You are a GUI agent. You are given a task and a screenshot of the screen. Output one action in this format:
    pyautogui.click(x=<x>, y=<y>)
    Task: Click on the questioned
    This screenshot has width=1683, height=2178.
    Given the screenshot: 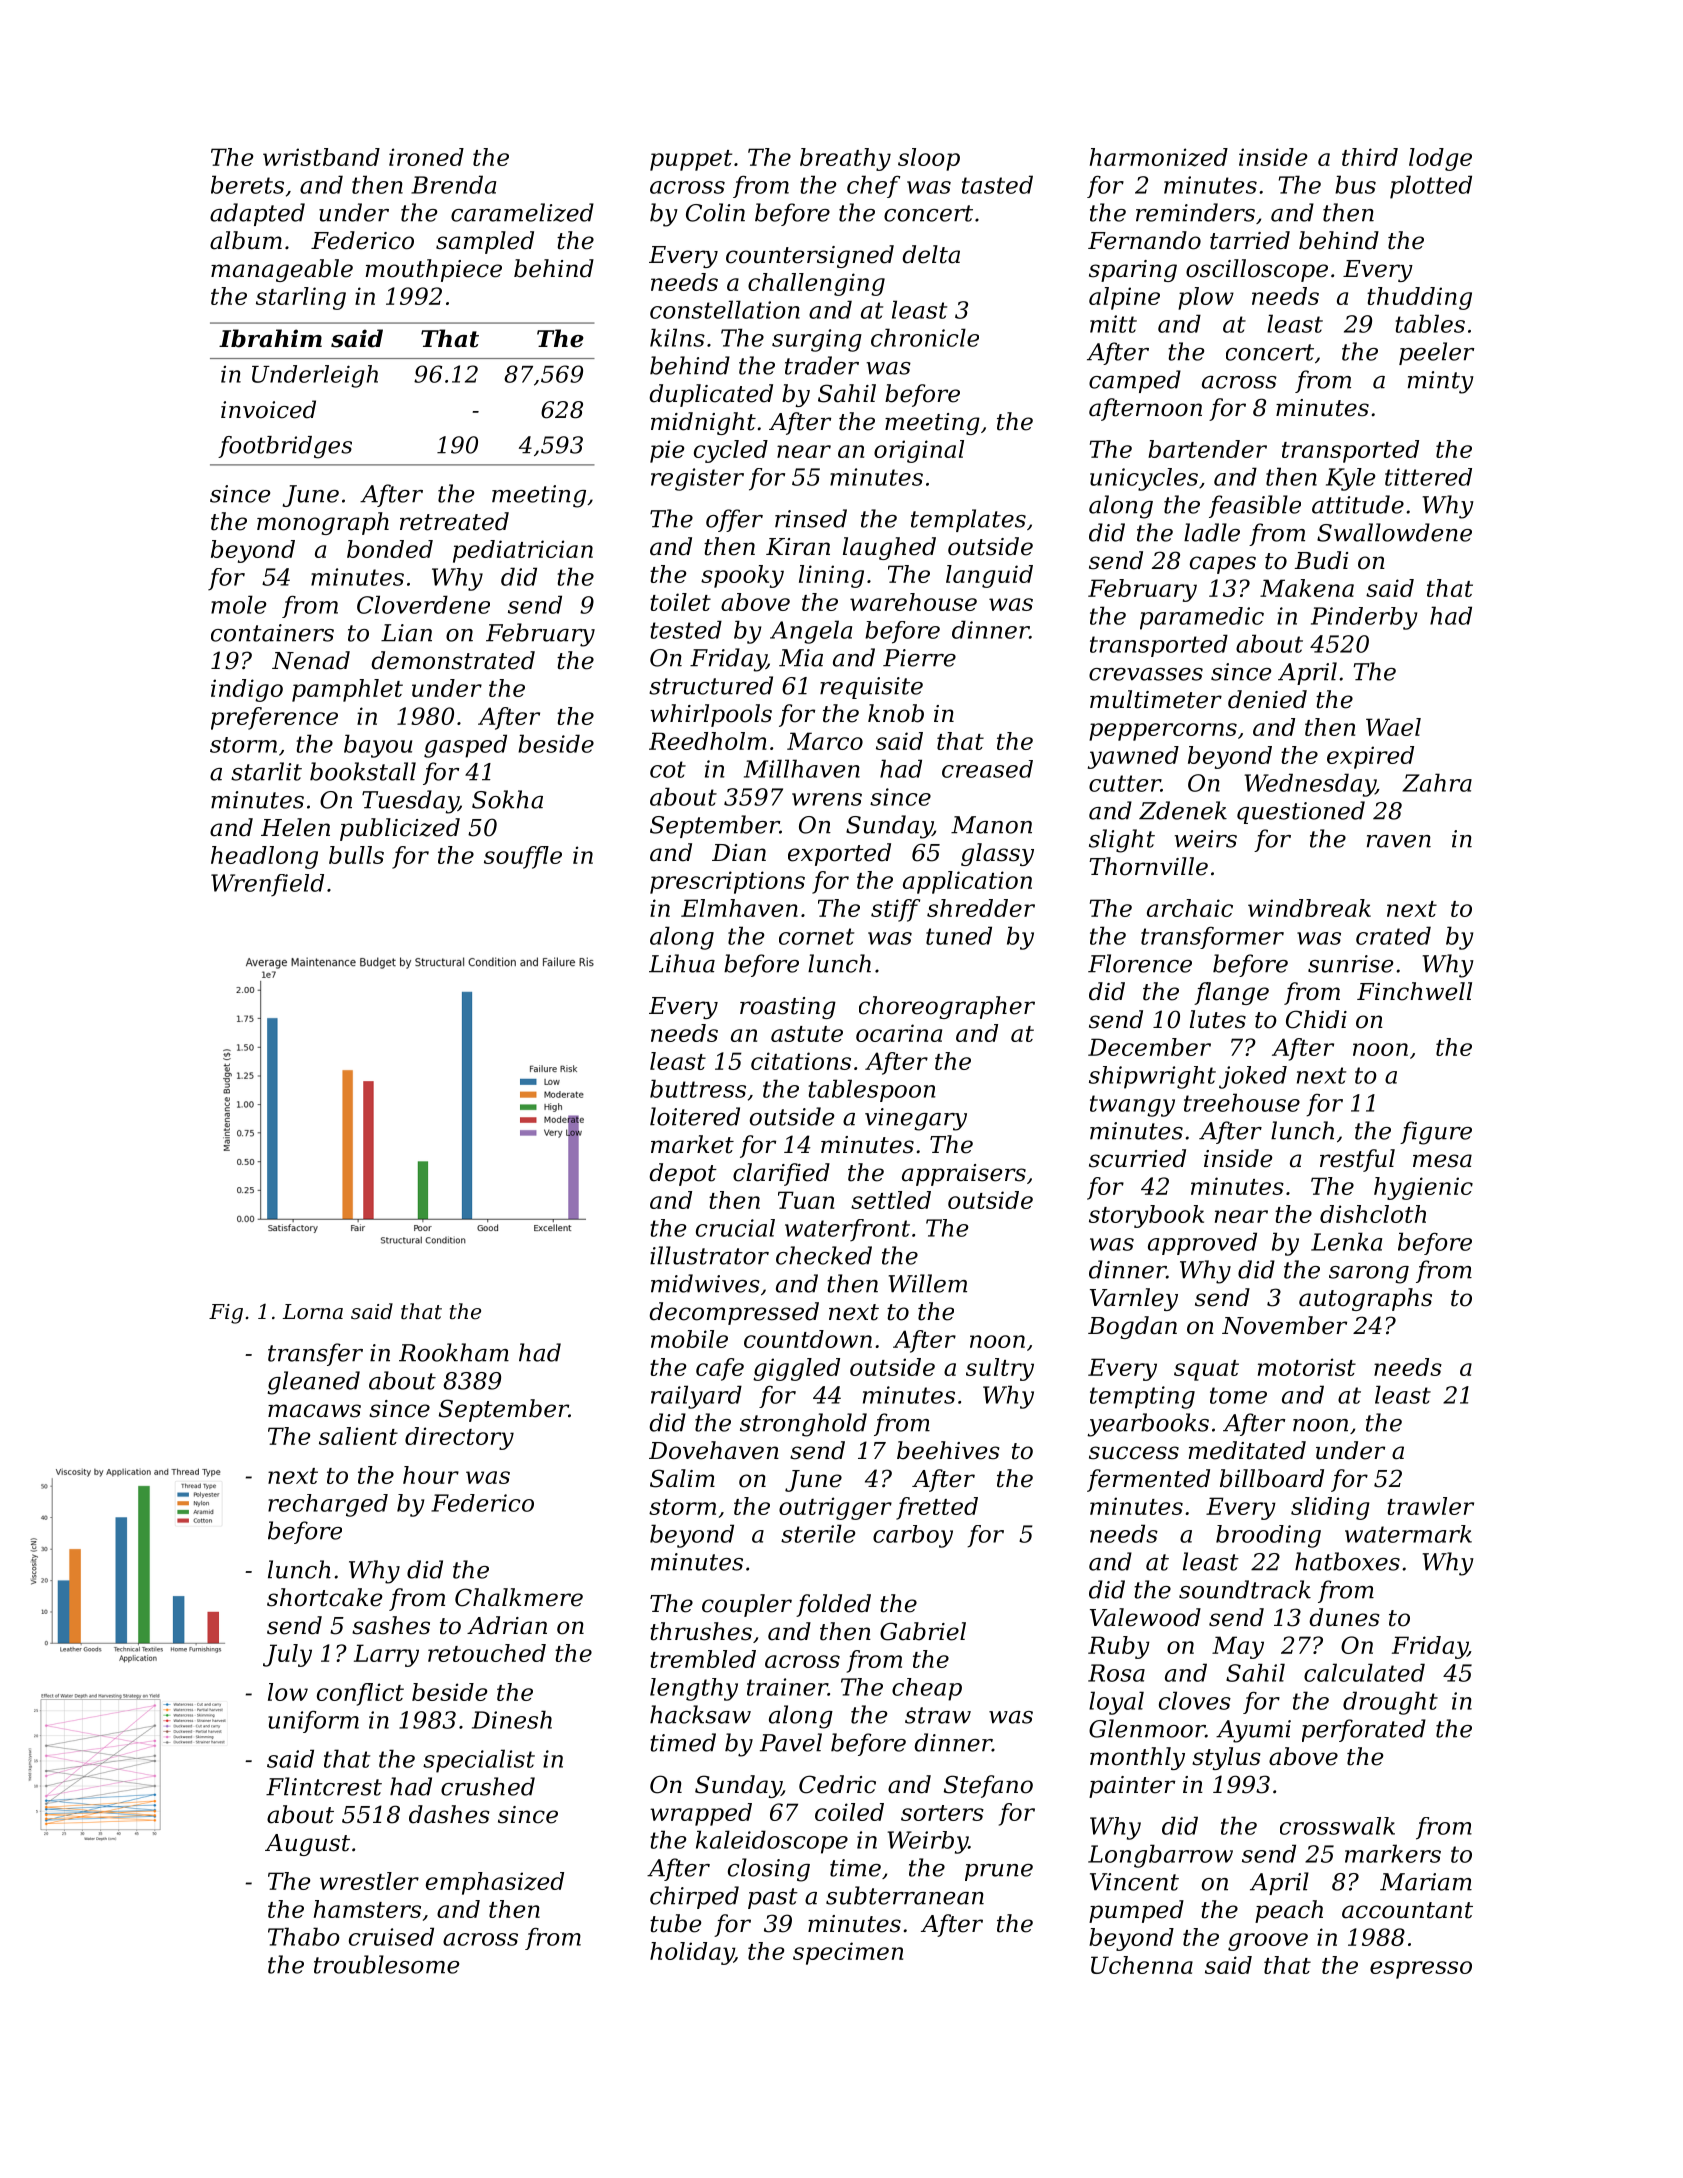 What is the action you would take?
    pyautogui.click(x=1301, y=812)
